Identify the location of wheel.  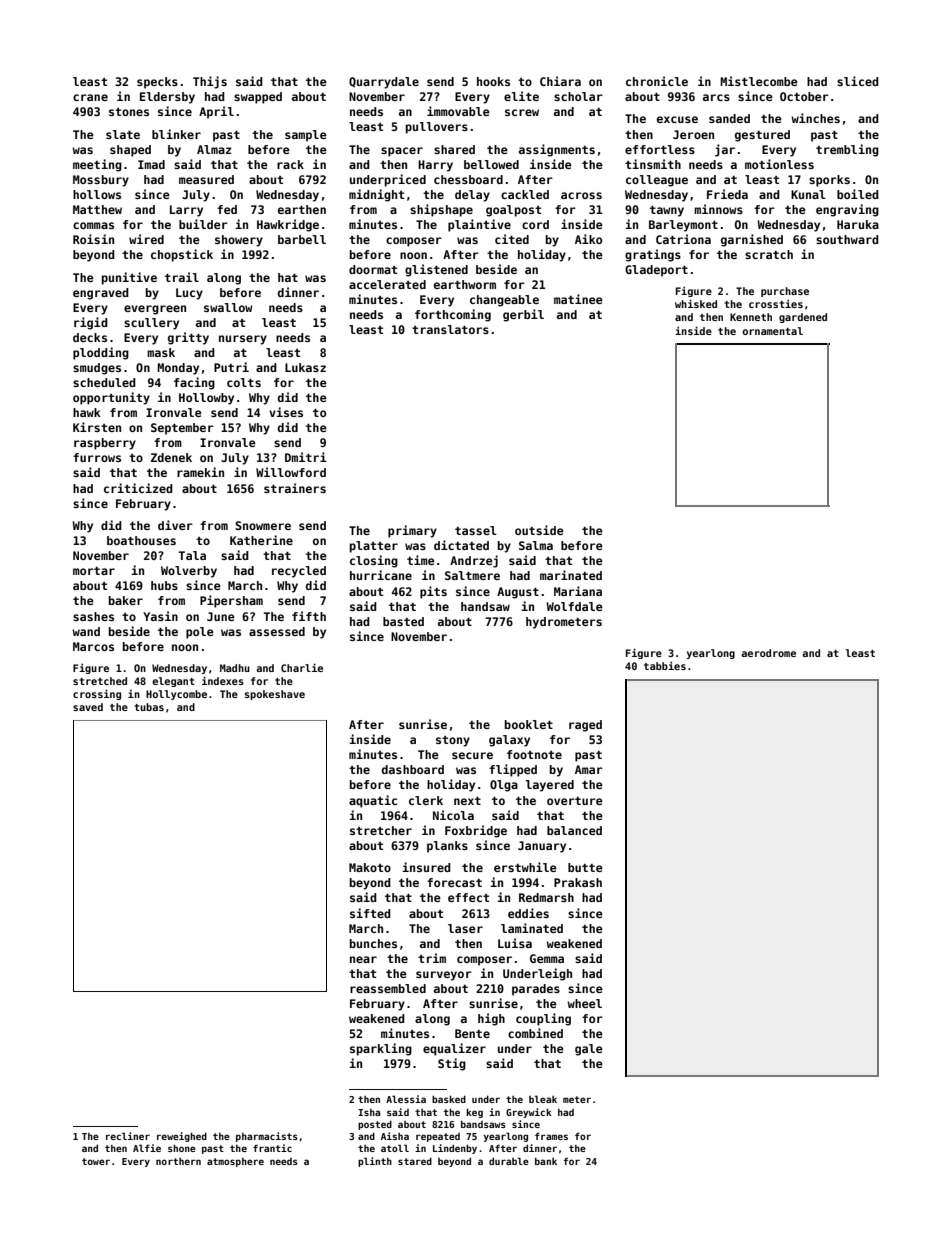
(584, 1003).
